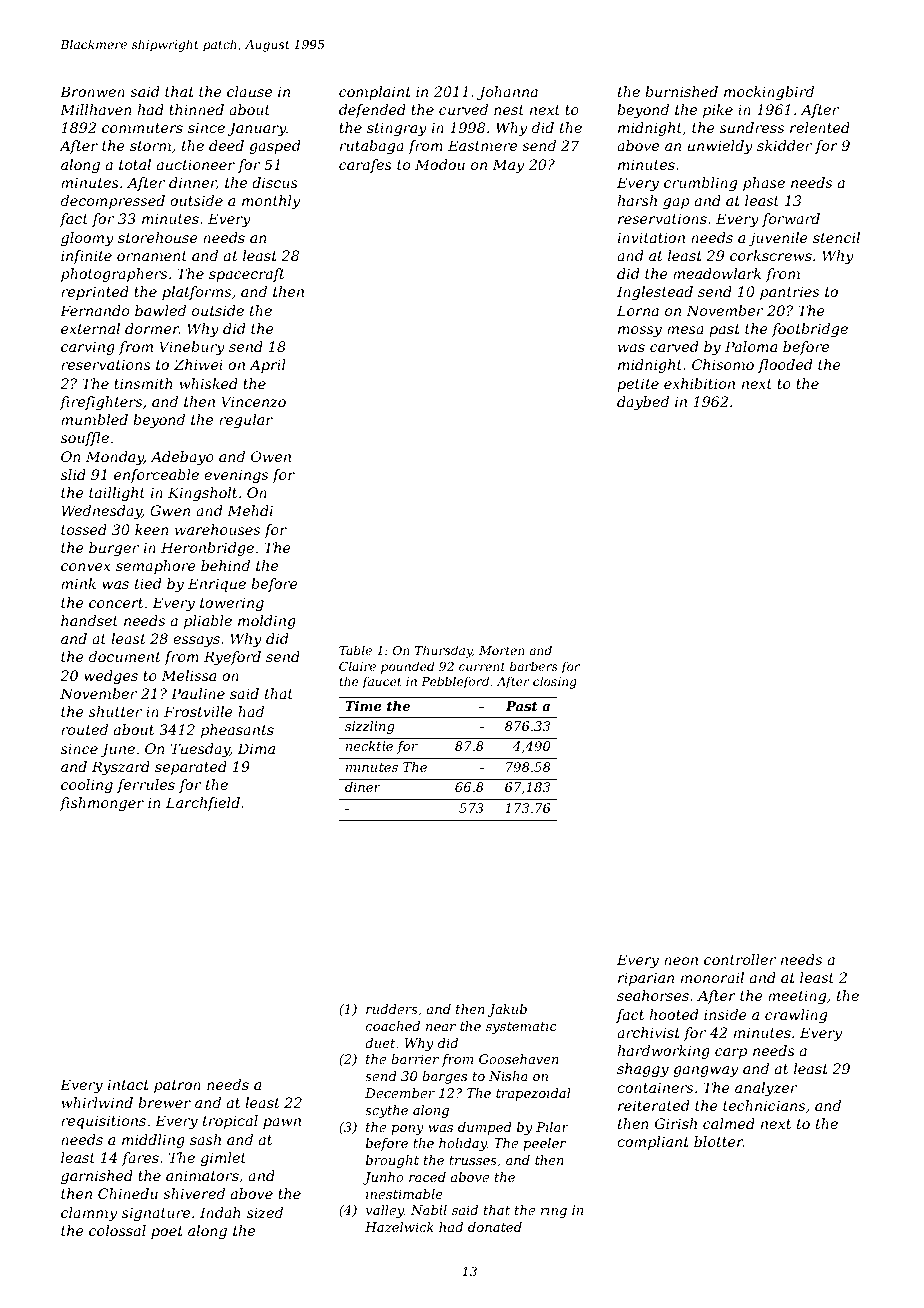 The image size is (924, 1308). What do you see at coordinates (267, 366) in the screenshot?
I see `April` at bounding box center [267, 366].
